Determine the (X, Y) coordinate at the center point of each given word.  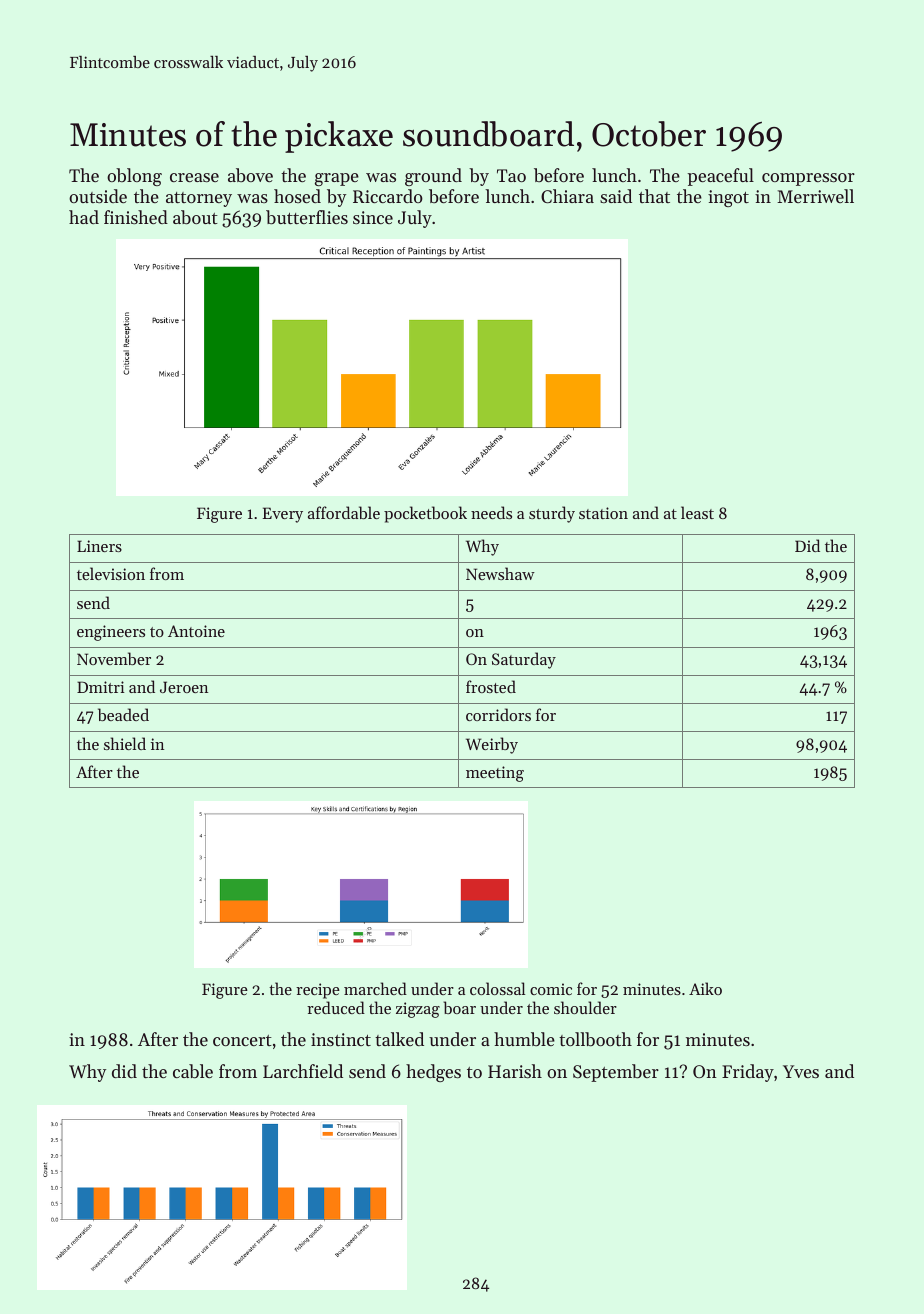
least (697, 512)
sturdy (552, 514)
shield (125, 743)
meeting (495, 774)
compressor (808, 179)
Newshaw (500, 573)
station (603, 513)
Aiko (705, 988)
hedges (433, 1073)
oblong (134, 177)
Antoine (196, 631)
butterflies (307, 217)
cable (193, 1071)
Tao (511, 175)
